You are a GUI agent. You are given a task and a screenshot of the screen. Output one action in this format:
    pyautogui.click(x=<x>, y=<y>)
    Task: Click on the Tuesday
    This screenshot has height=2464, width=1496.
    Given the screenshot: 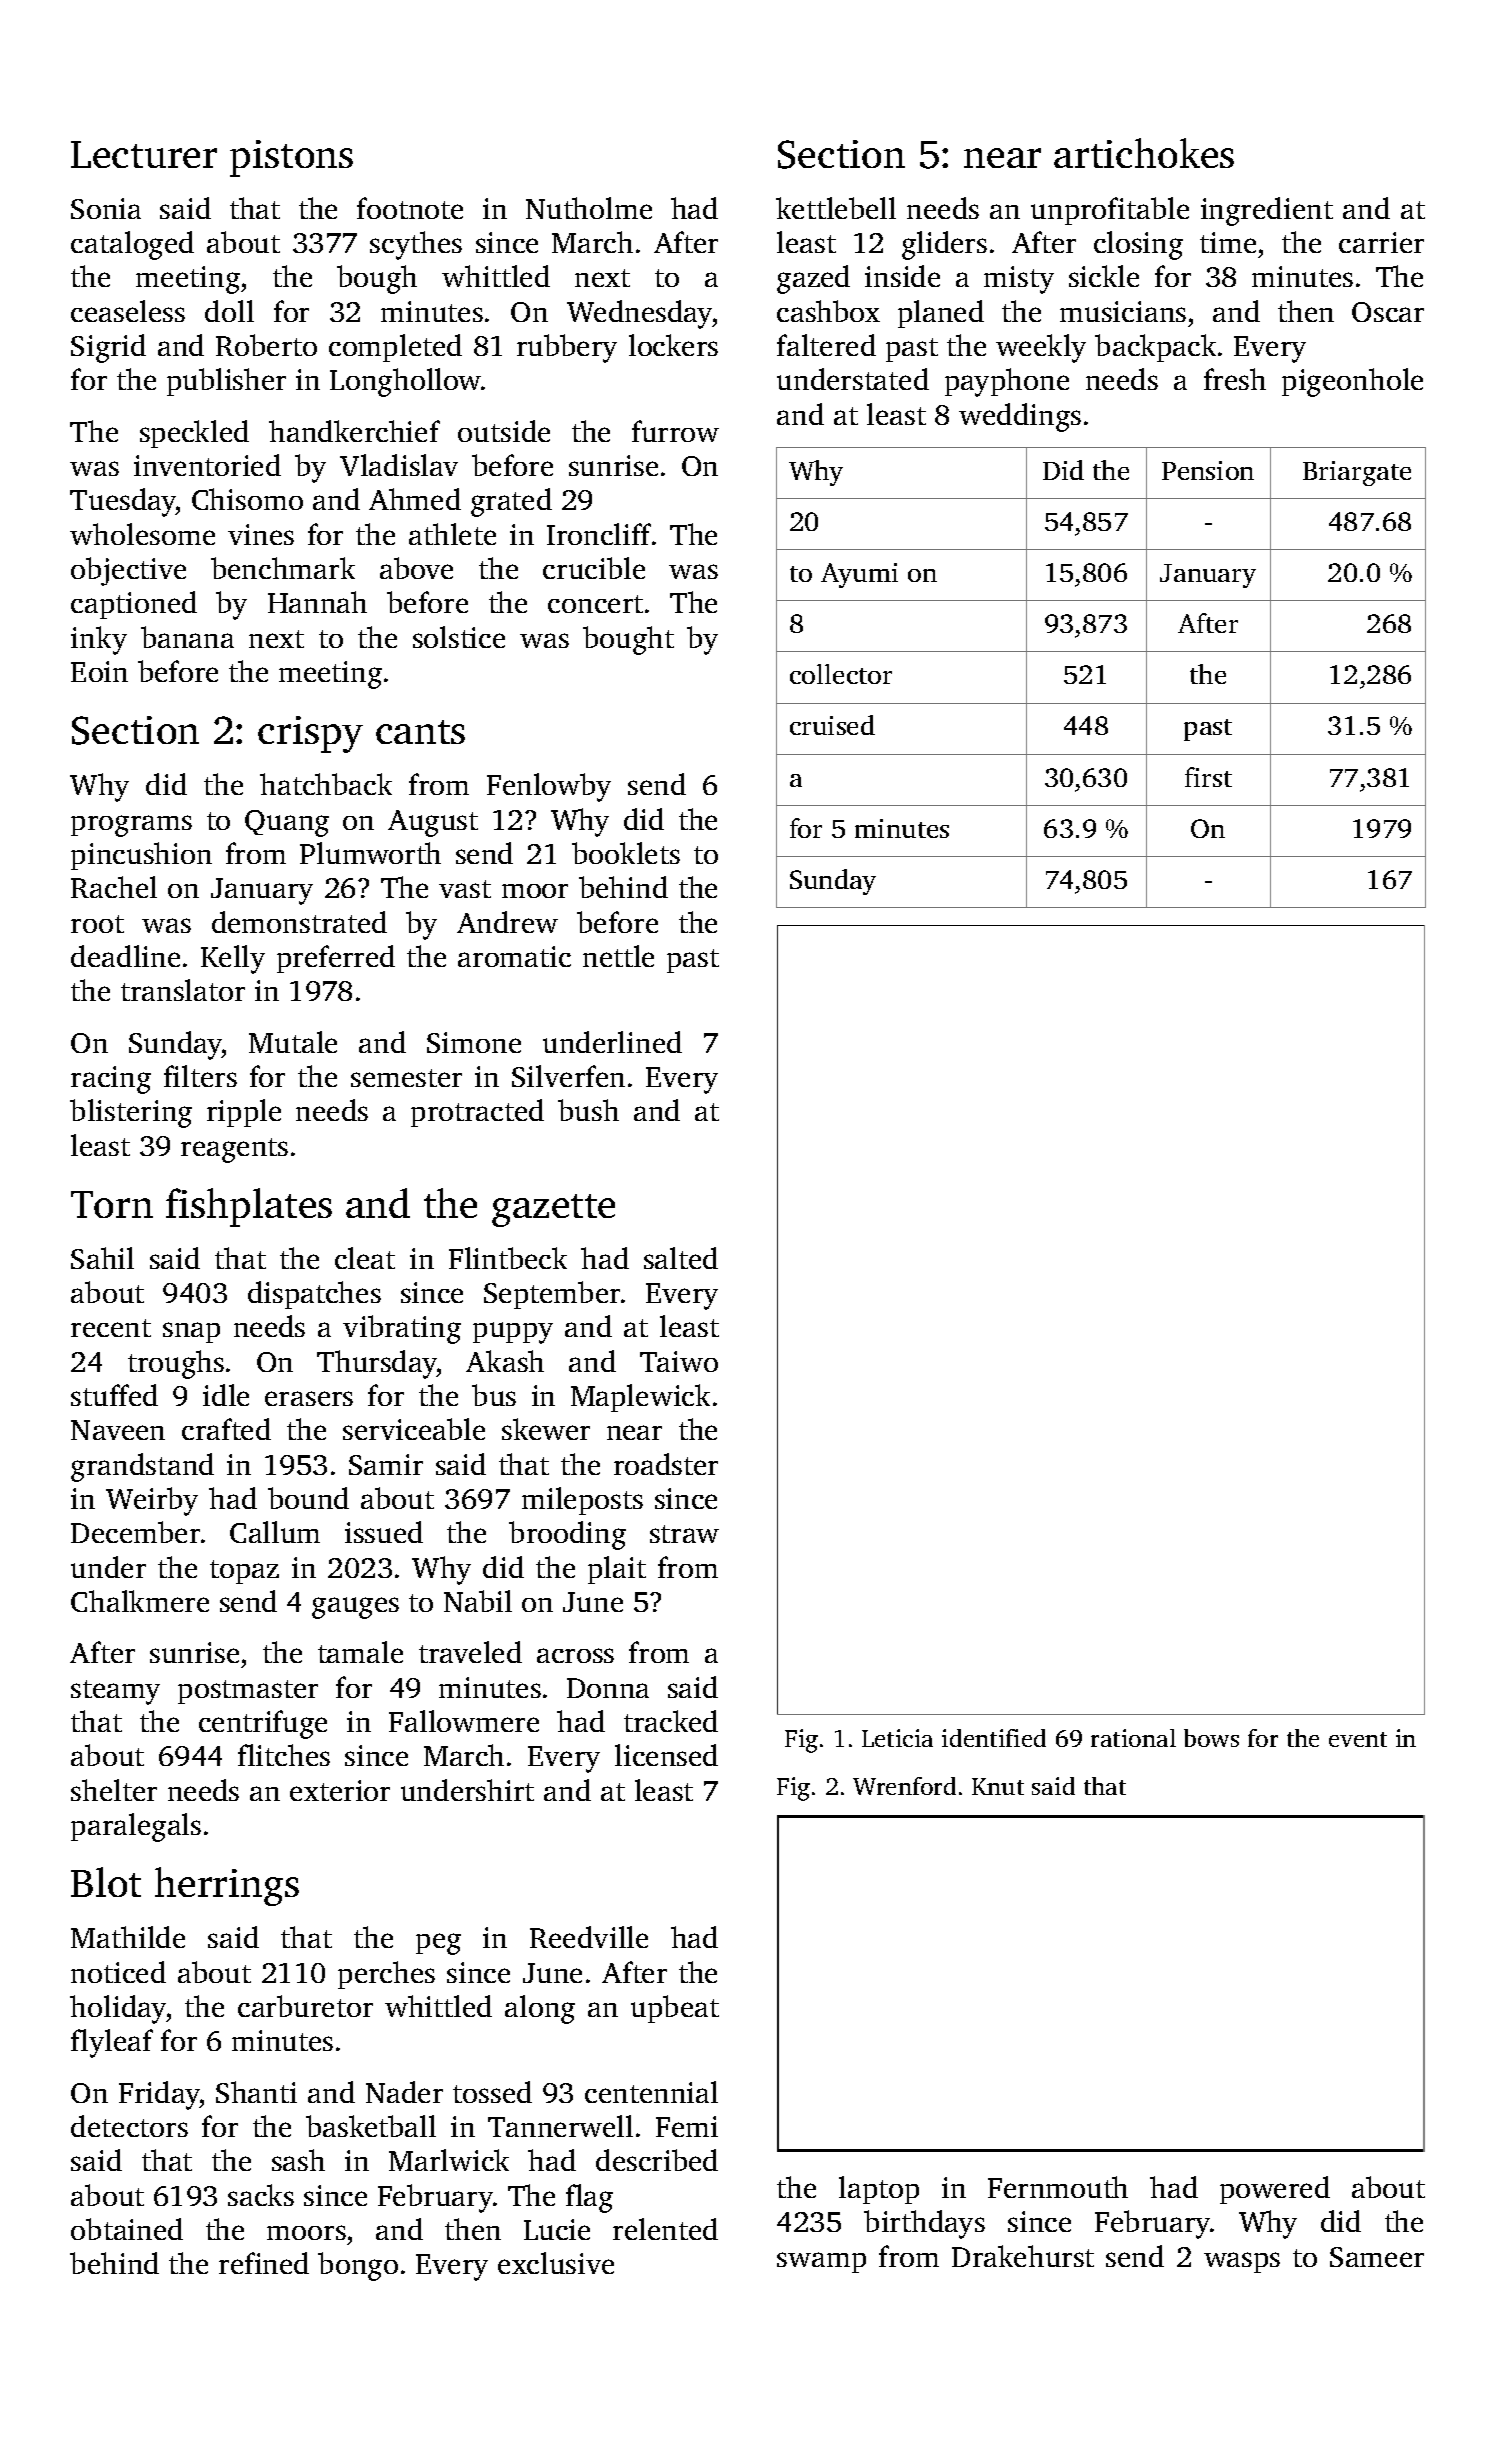 What is the action you would take?
    pyautogui.click(x=123, y=502)
